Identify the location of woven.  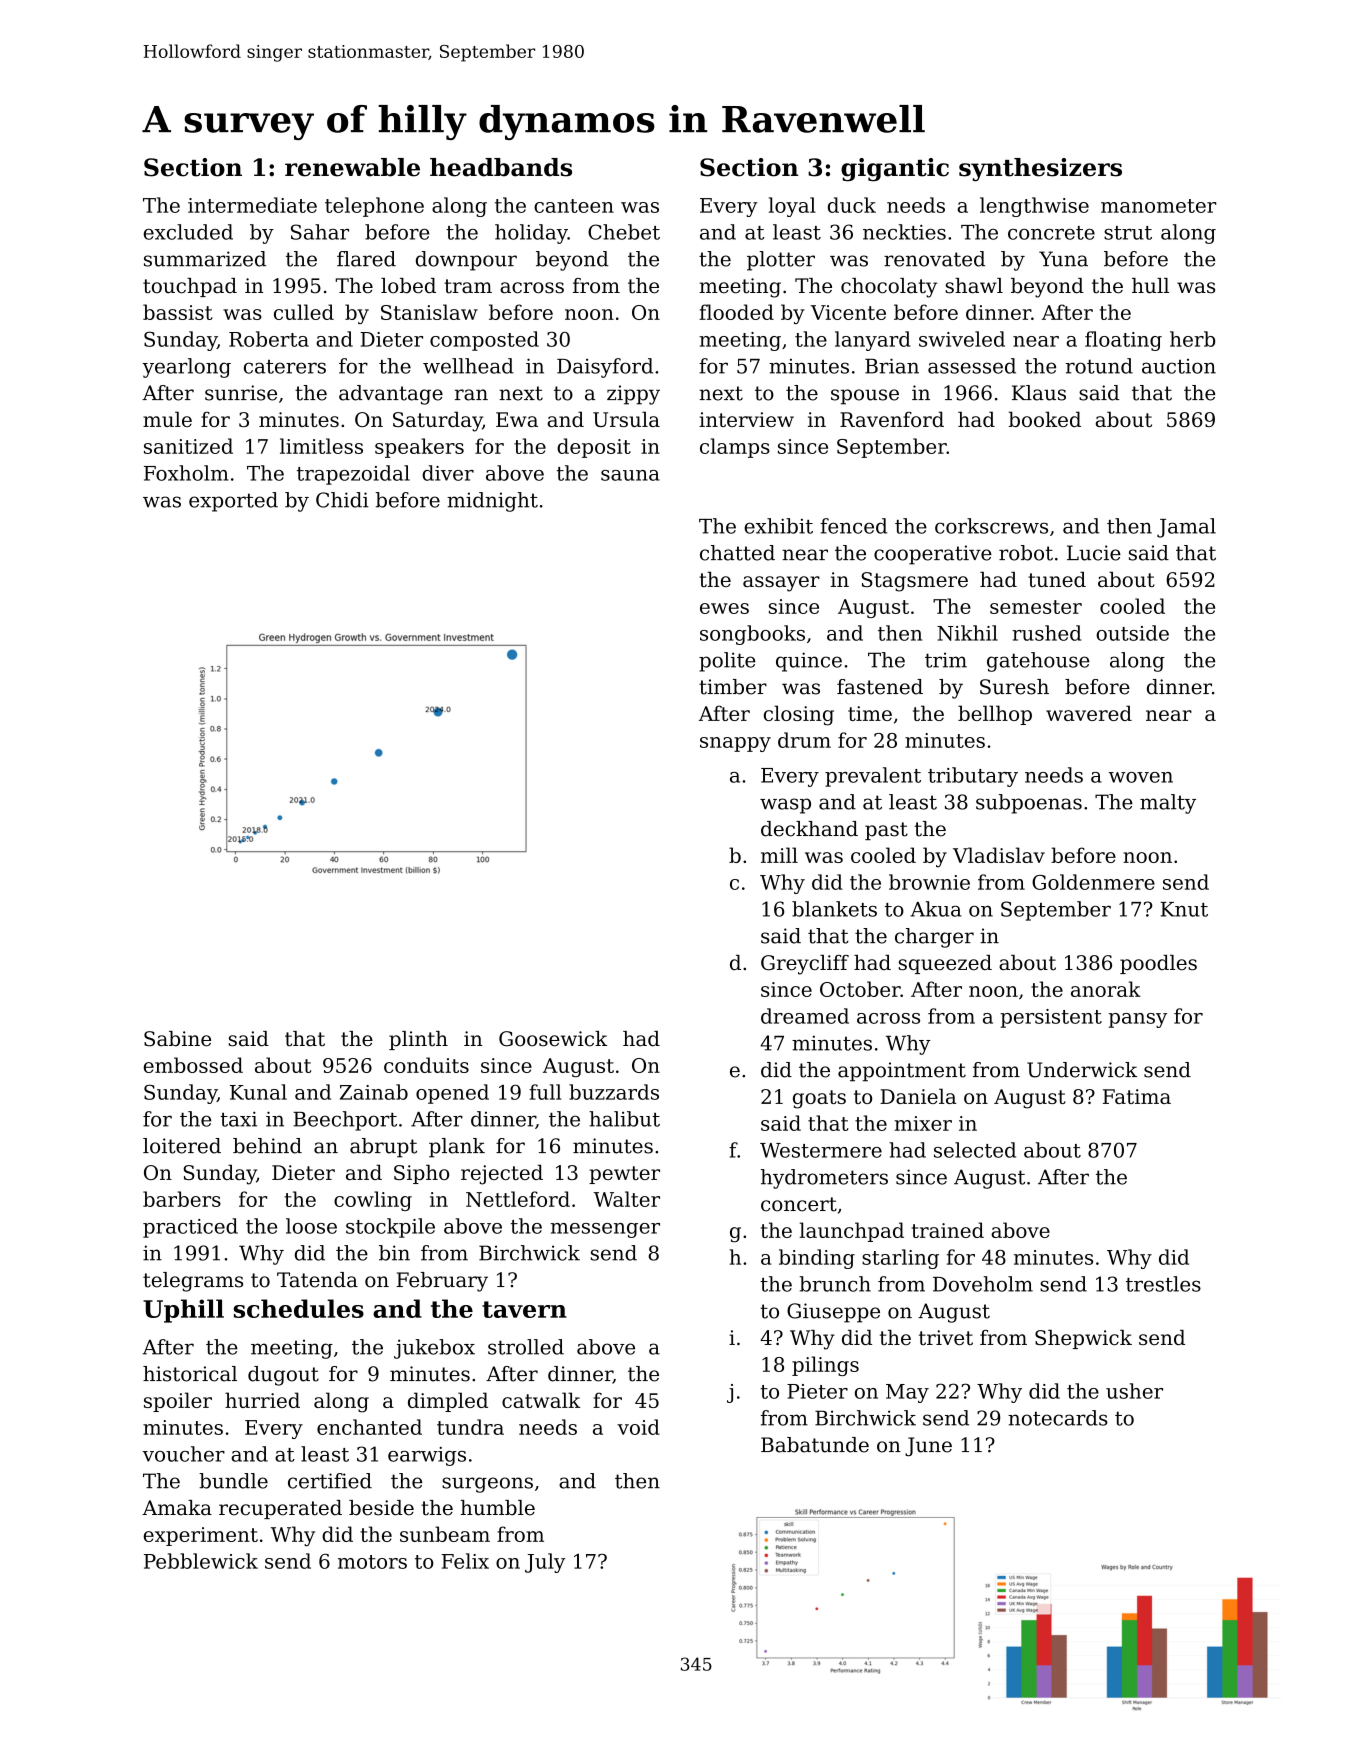
(1141, 777).
